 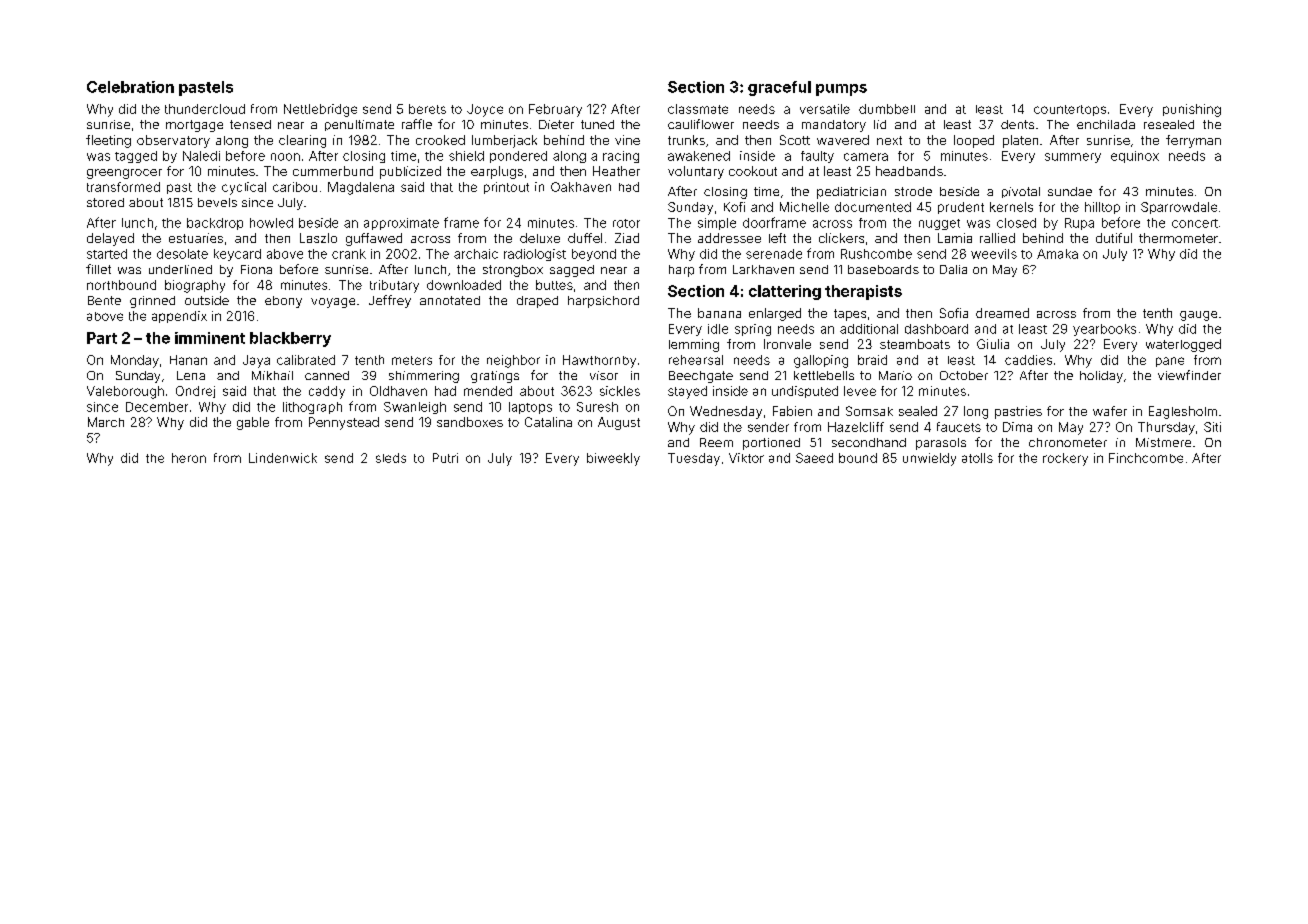 I want to click on crank, so click(x=349, y=254).
